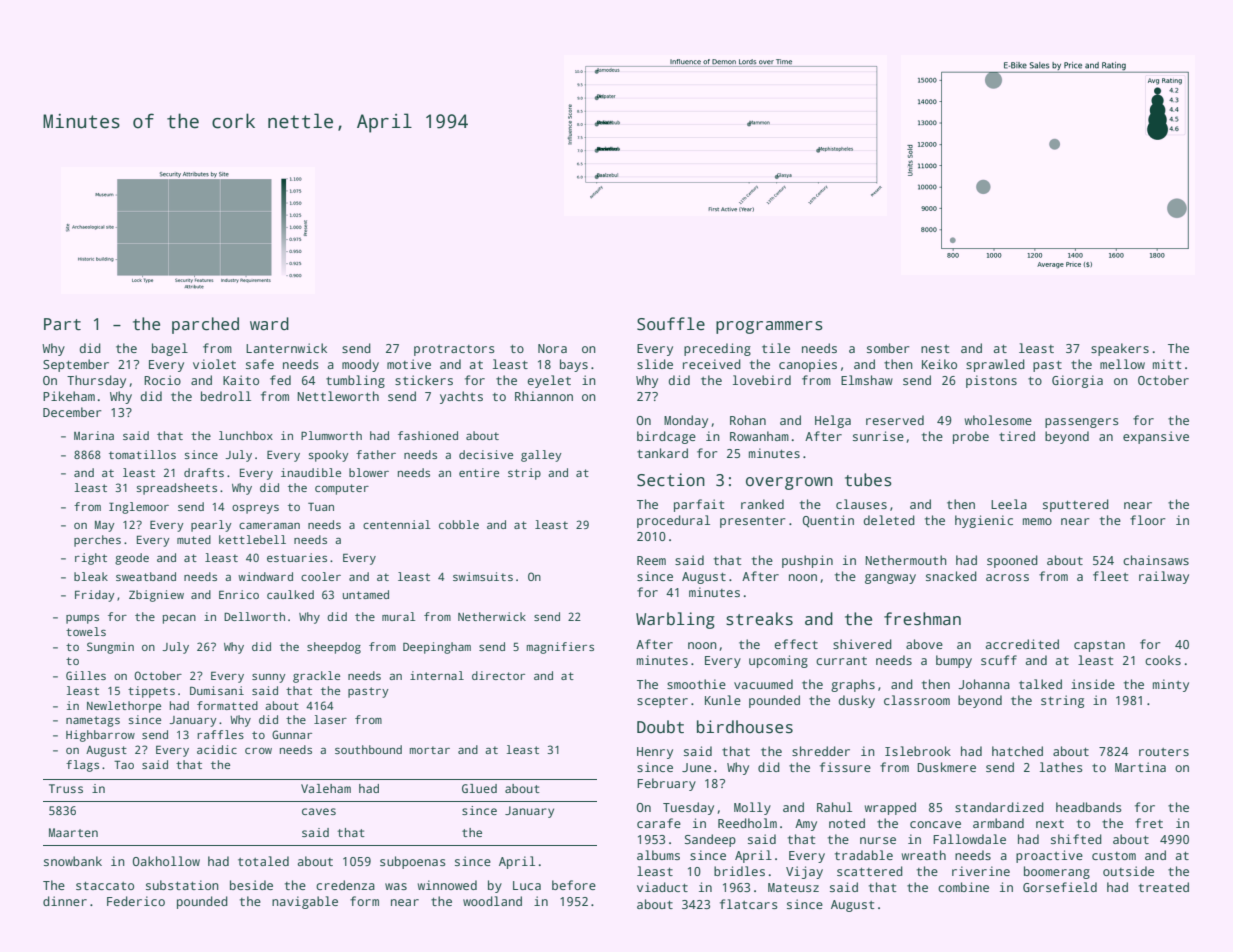 This screenshot has width=1233, height=952. Describe the element at coordinates (935, 349) in the screenshot. I see `nest` at that location.
